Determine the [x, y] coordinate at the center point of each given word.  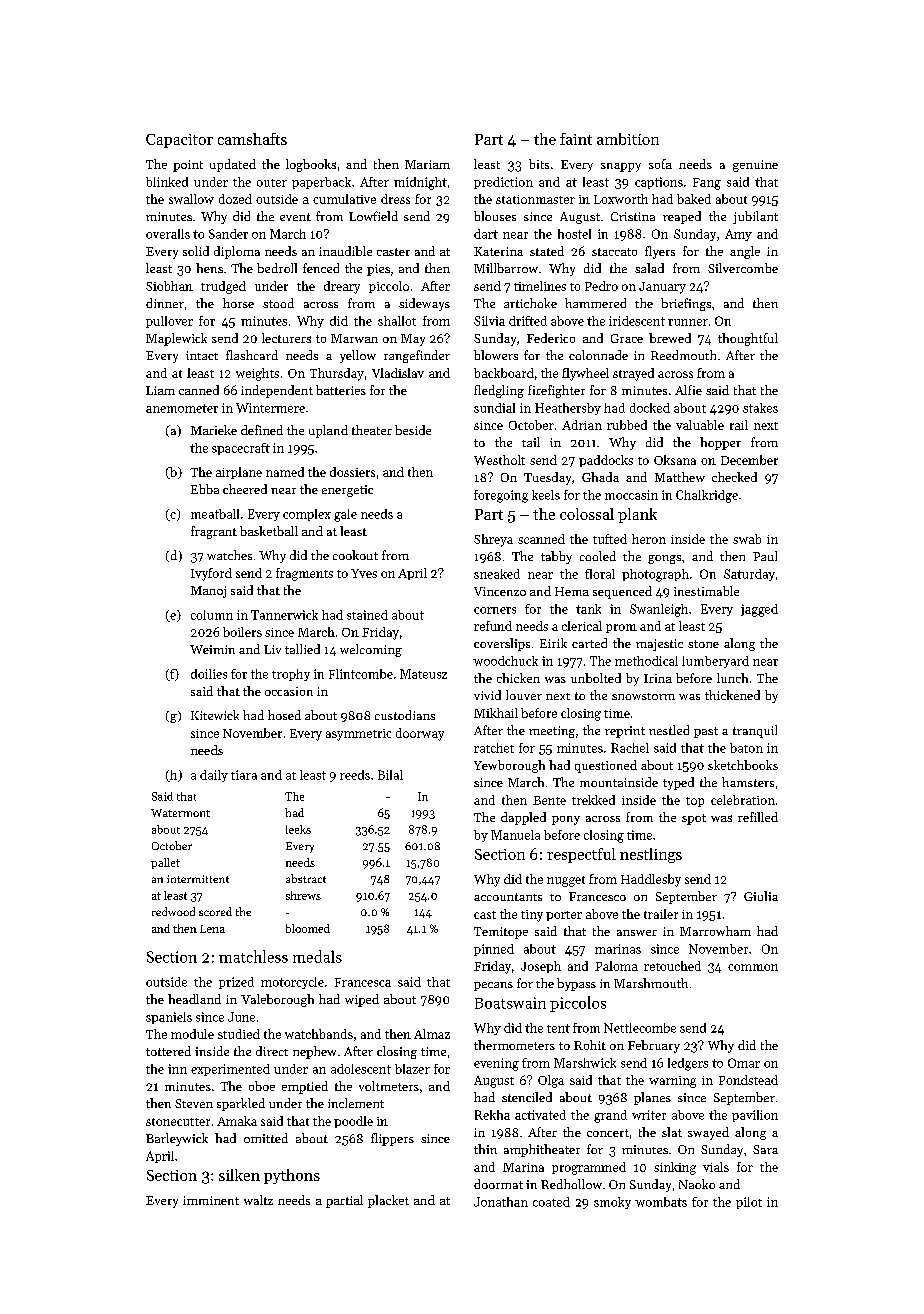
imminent [211, 1200]
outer [272, 183]
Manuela [515, 835]
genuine [755, 166]
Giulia [761, 896]
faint [576, 139]
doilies [209, 674]
